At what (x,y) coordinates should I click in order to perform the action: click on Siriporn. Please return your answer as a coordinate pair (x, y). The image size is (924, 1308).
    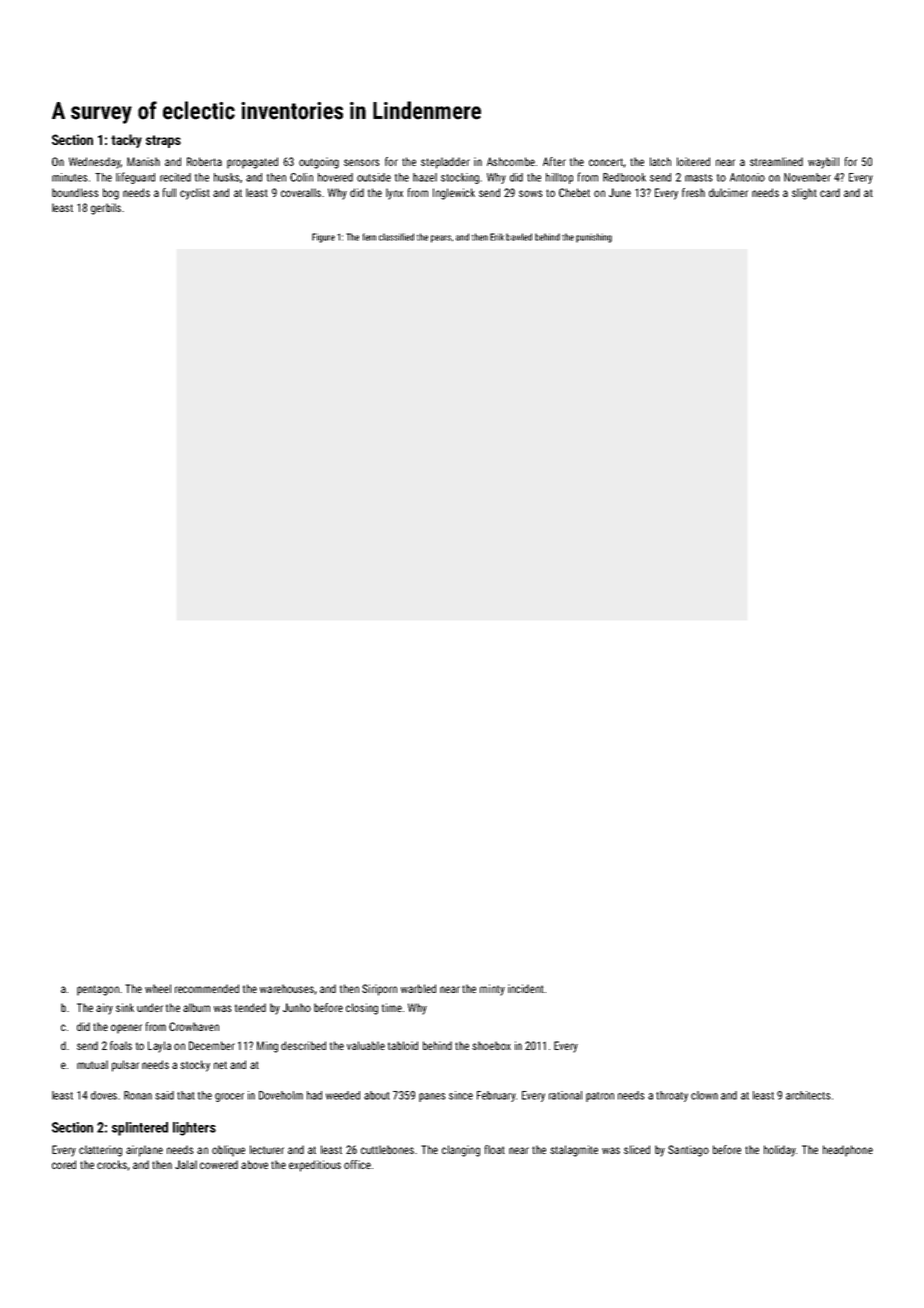
    Looking at the image, I should click on (379, 990).
